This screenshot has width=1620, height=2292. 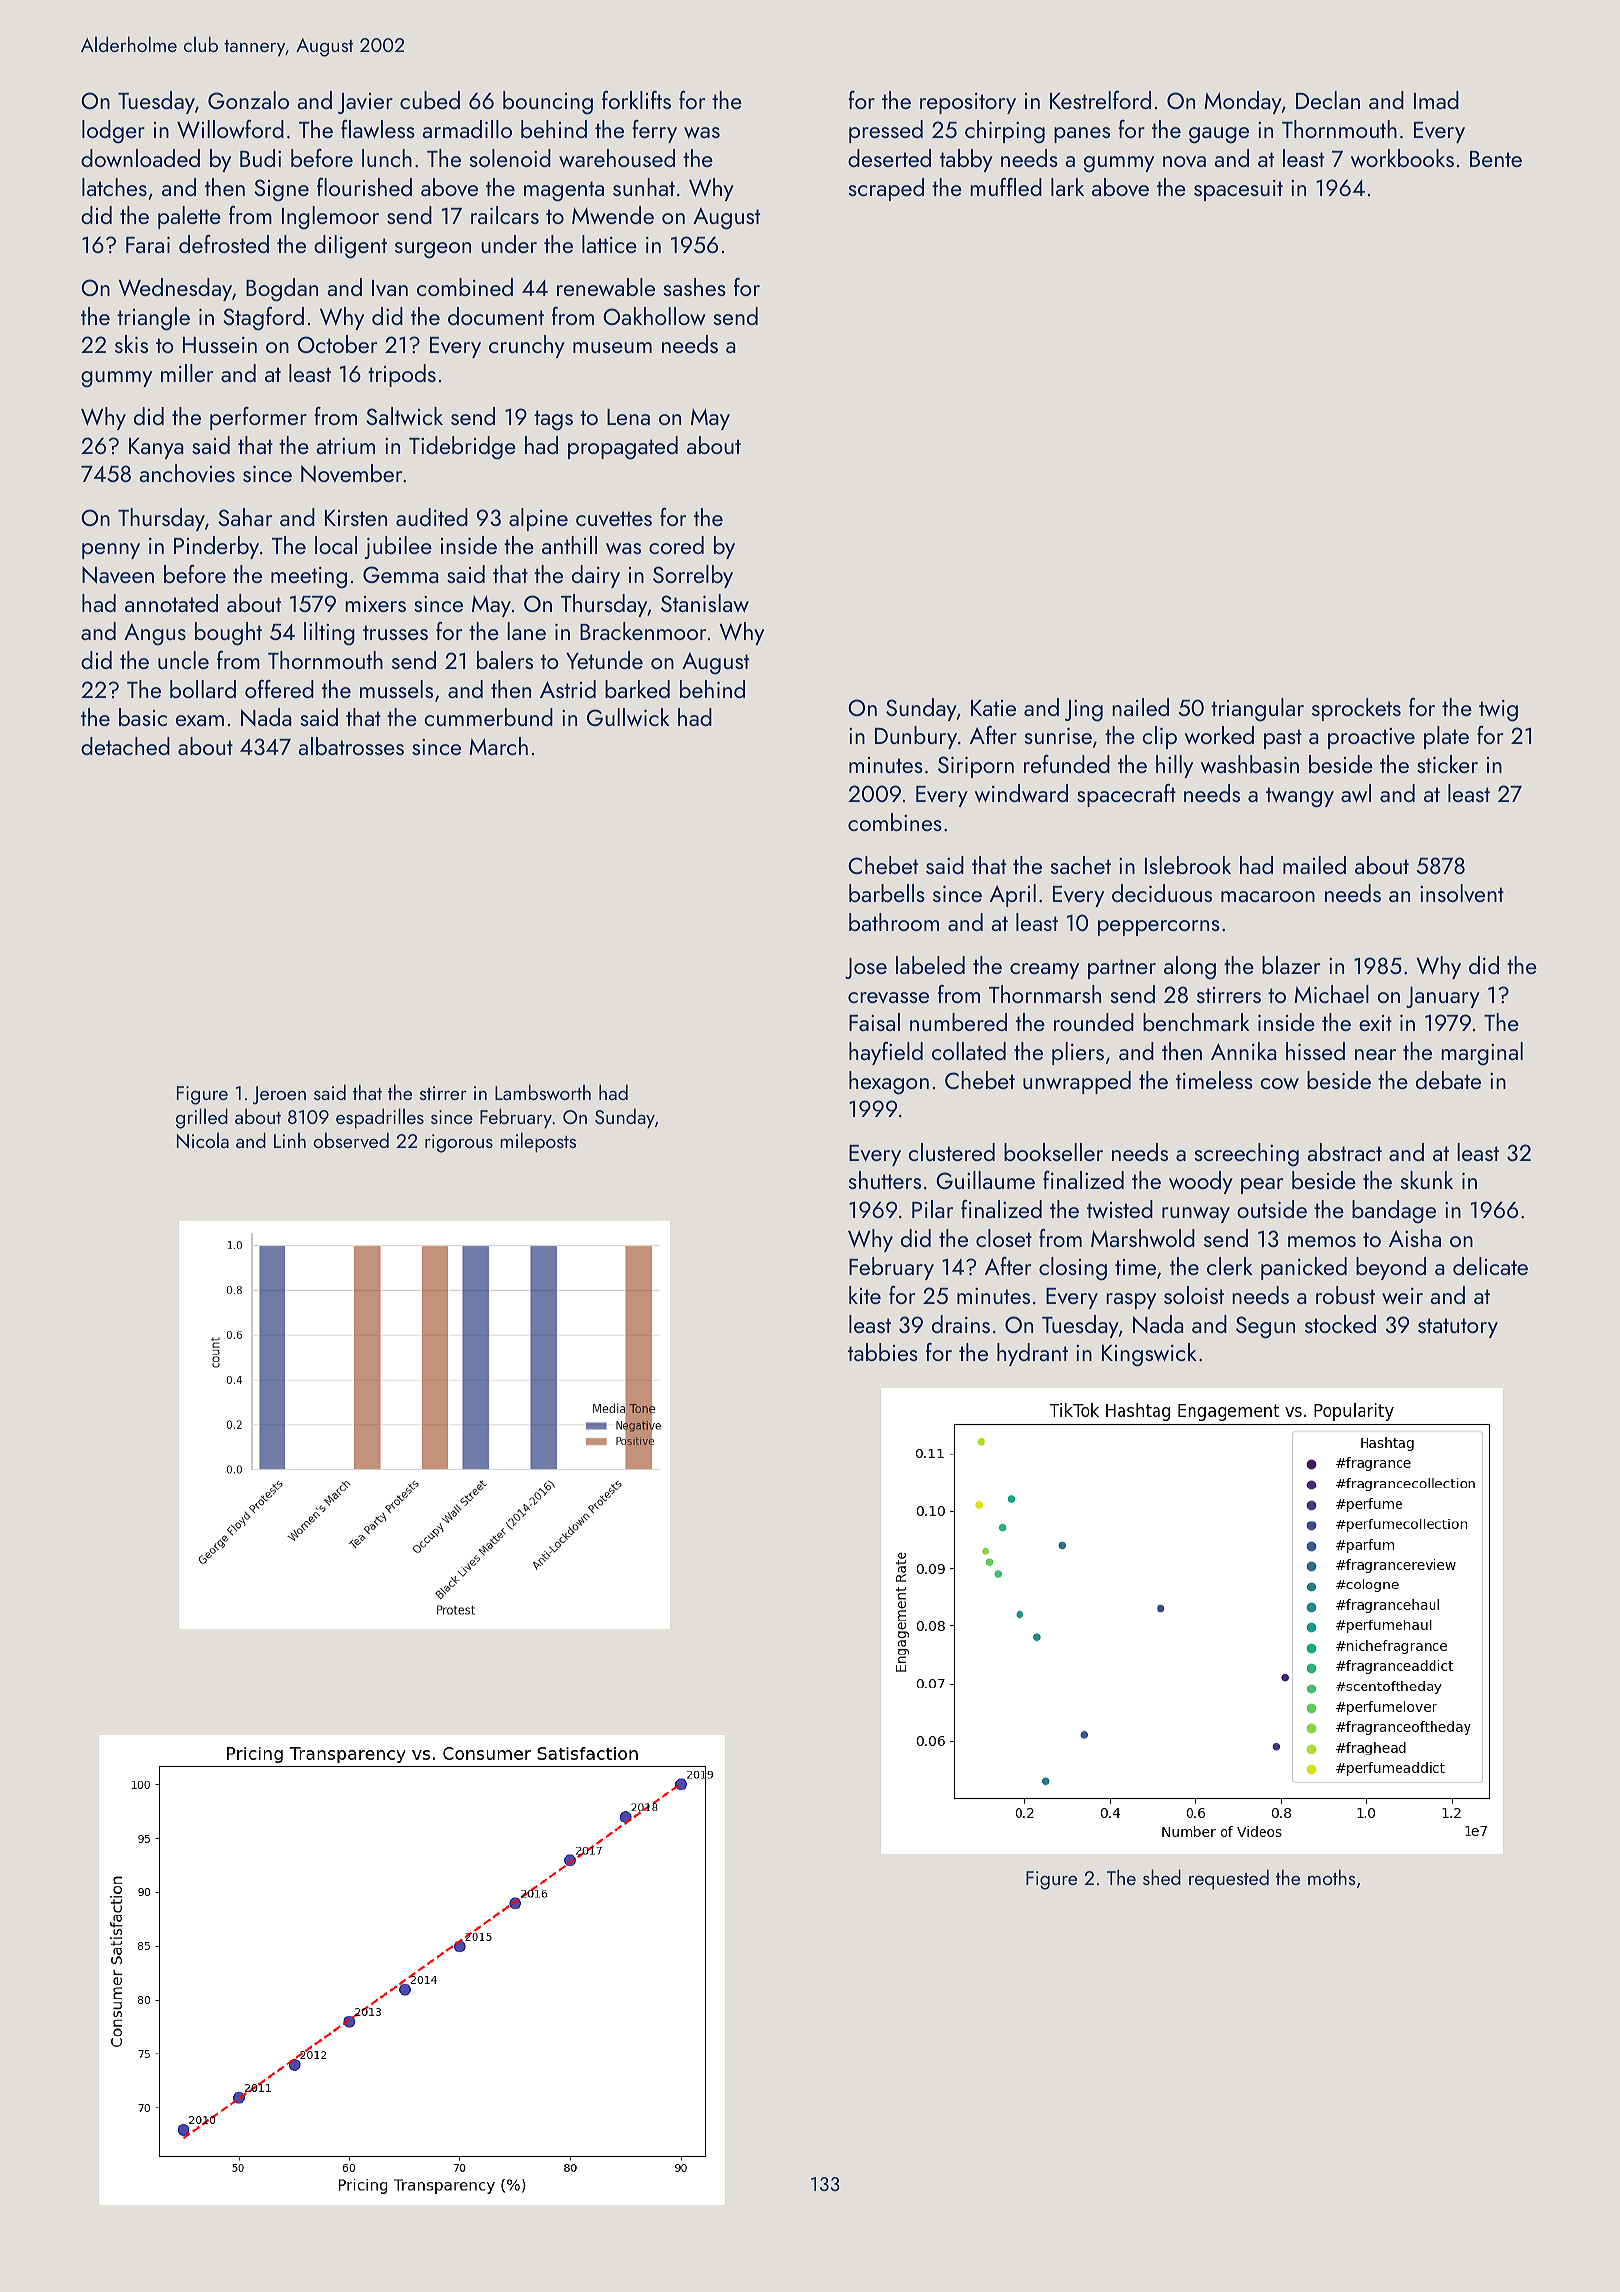 What do you see at coordinates (1257, 710) in the screenshot?
I see `triangular` at bounding box center [1257, 710].
